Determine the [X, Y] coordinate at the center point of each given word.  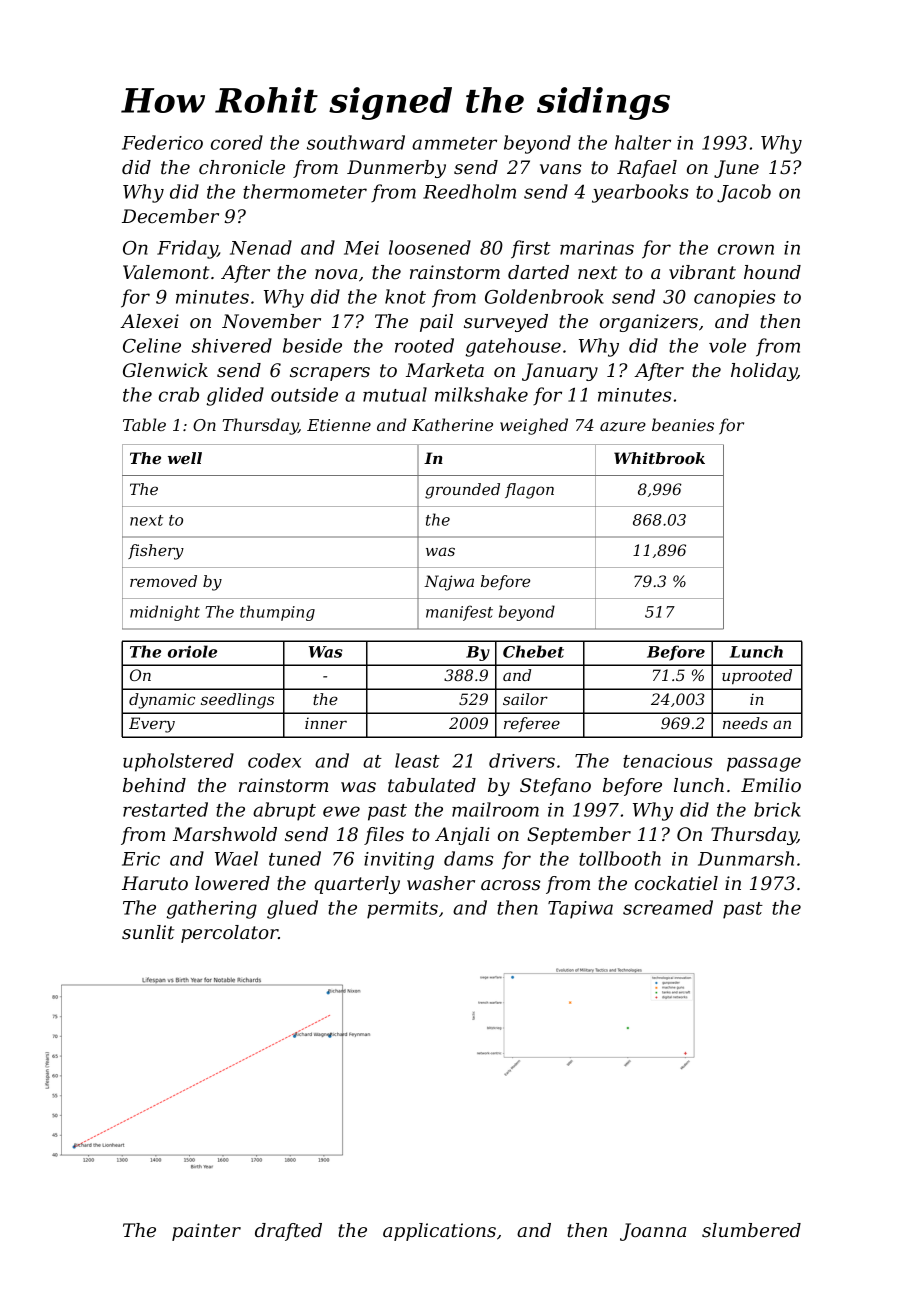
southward [356, 142]
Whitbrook [659, 458]
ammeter [454, 143]
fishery [156, 552]
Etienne [339, 425]
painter [206, 1232]
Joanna [653, 1232]
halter [643, 142]
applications [439, 1232]
